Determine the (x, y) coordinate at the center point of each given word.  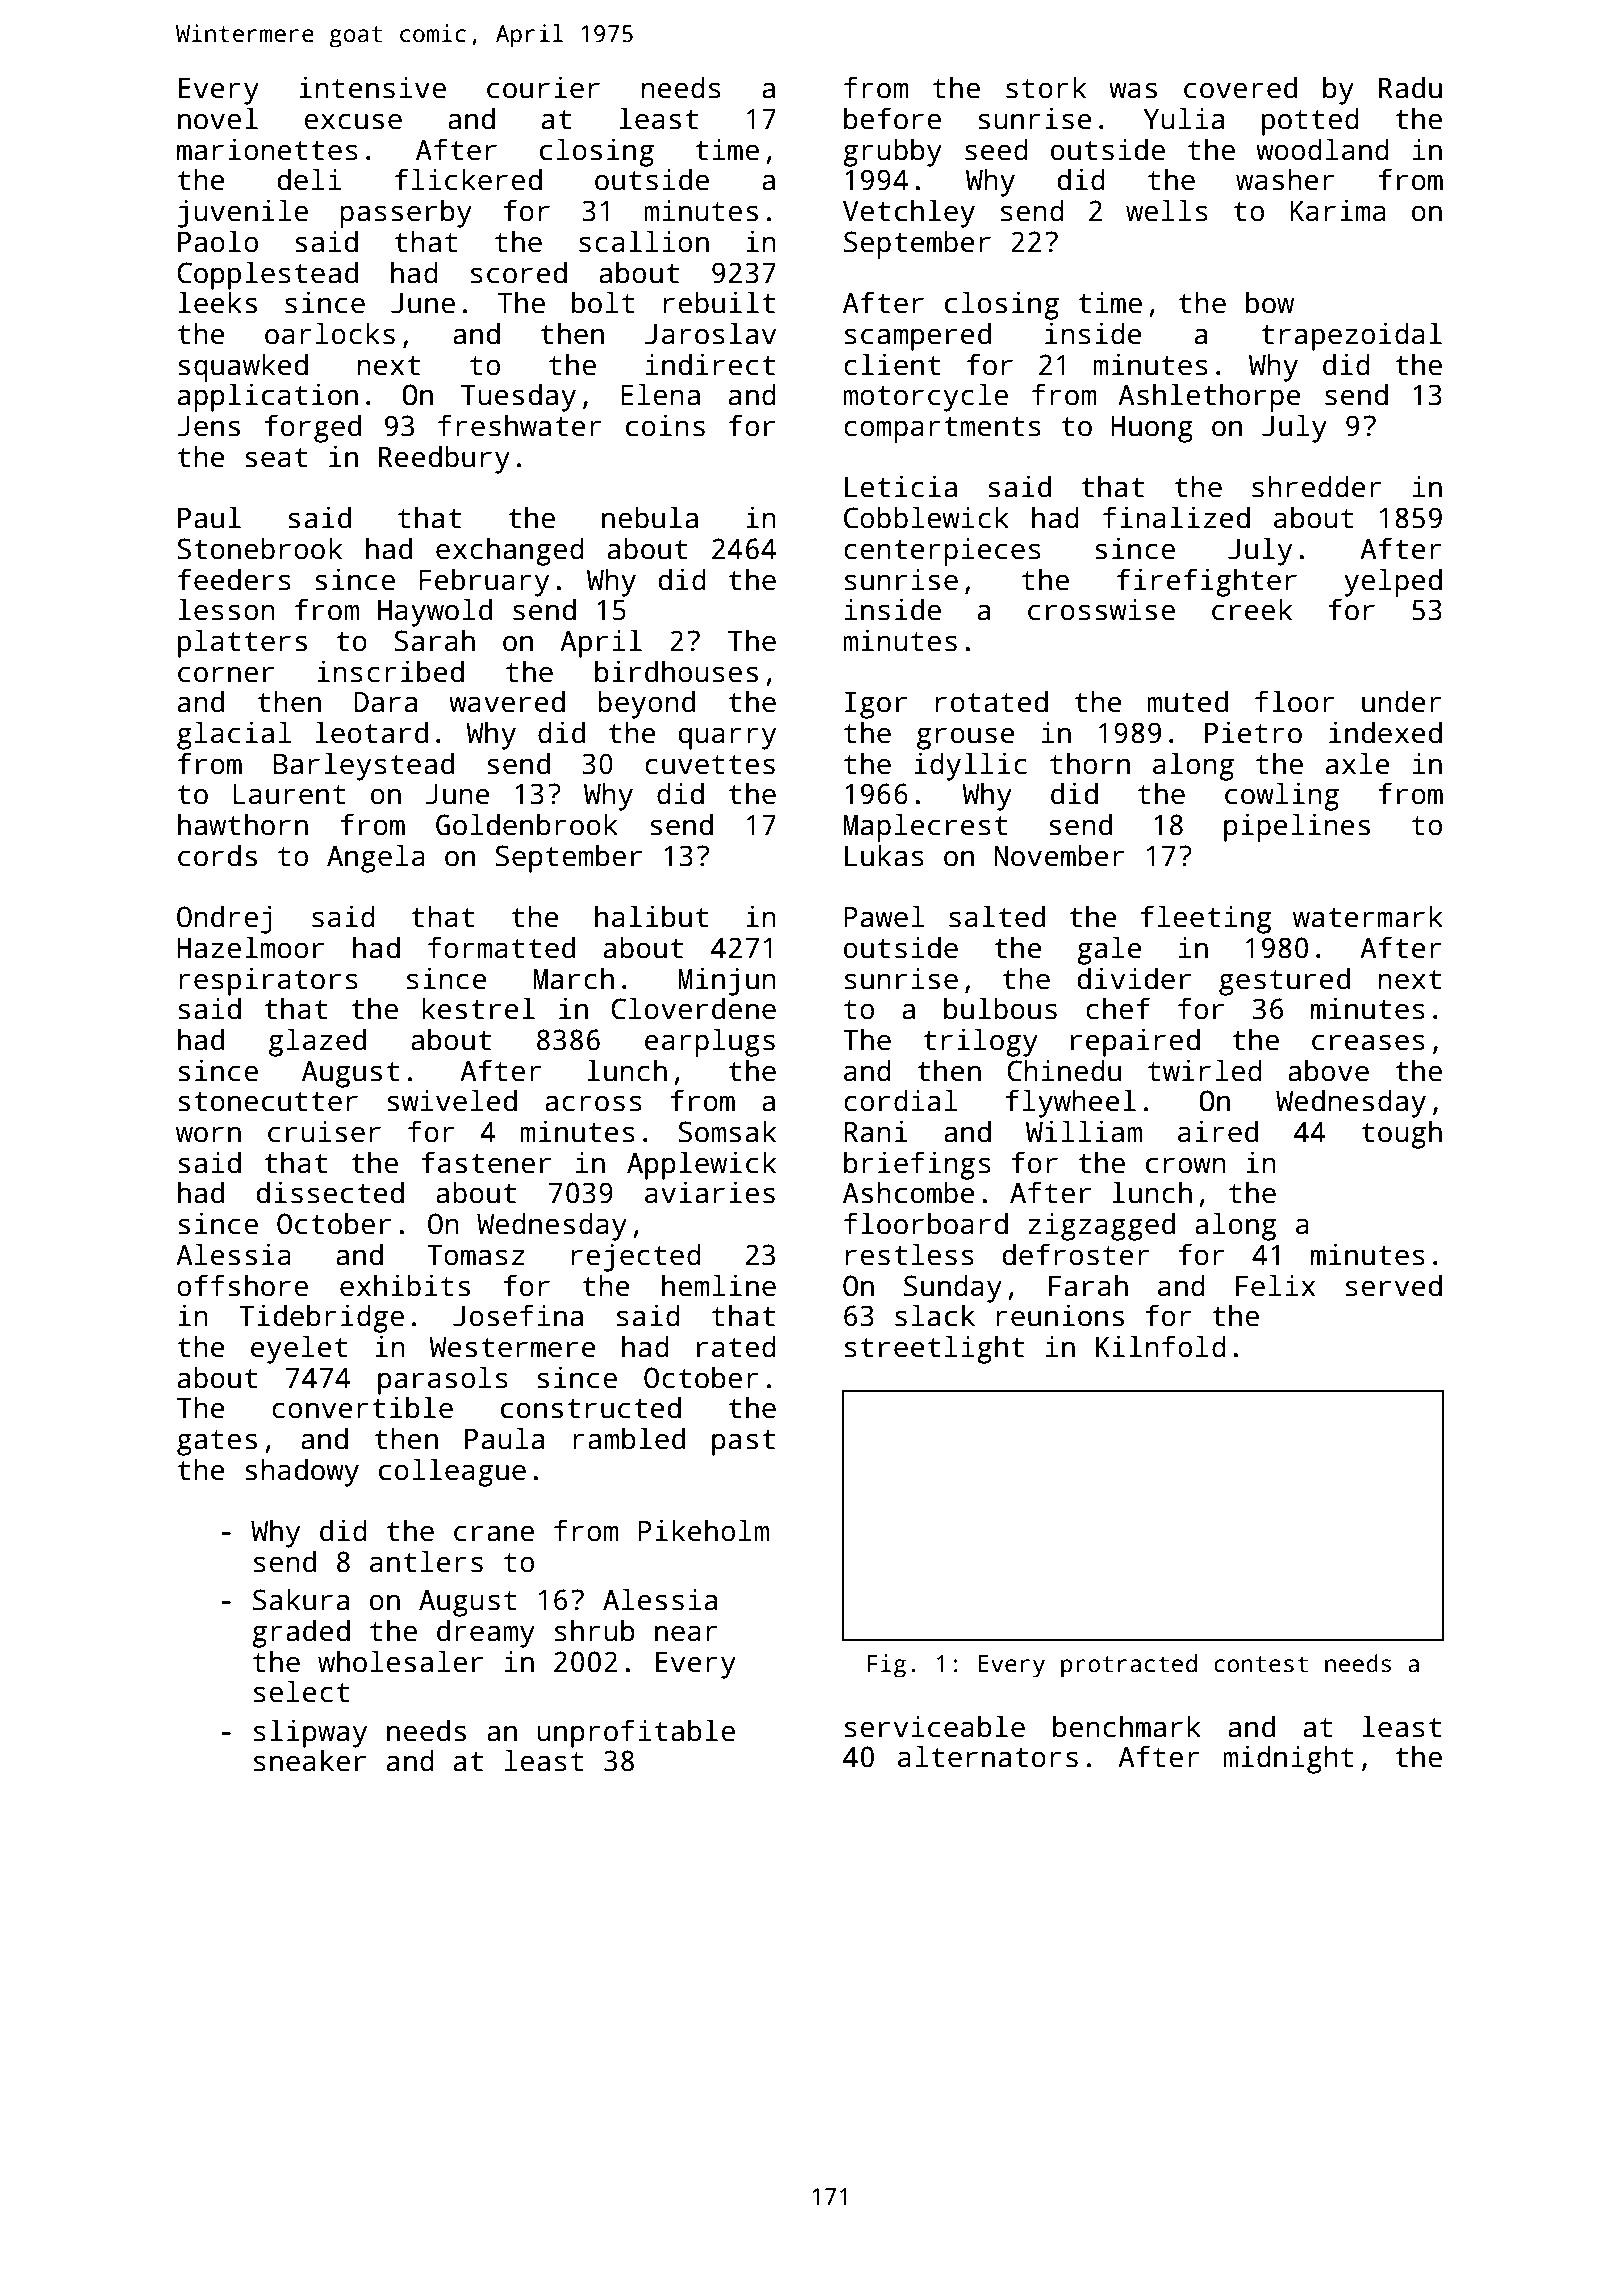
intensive (372, 87)
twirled (1205, 1070)
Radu (1410, 87)
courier (543, 87)
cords (217, 855)
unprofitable (636, 1733)
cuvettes (710, 765)
